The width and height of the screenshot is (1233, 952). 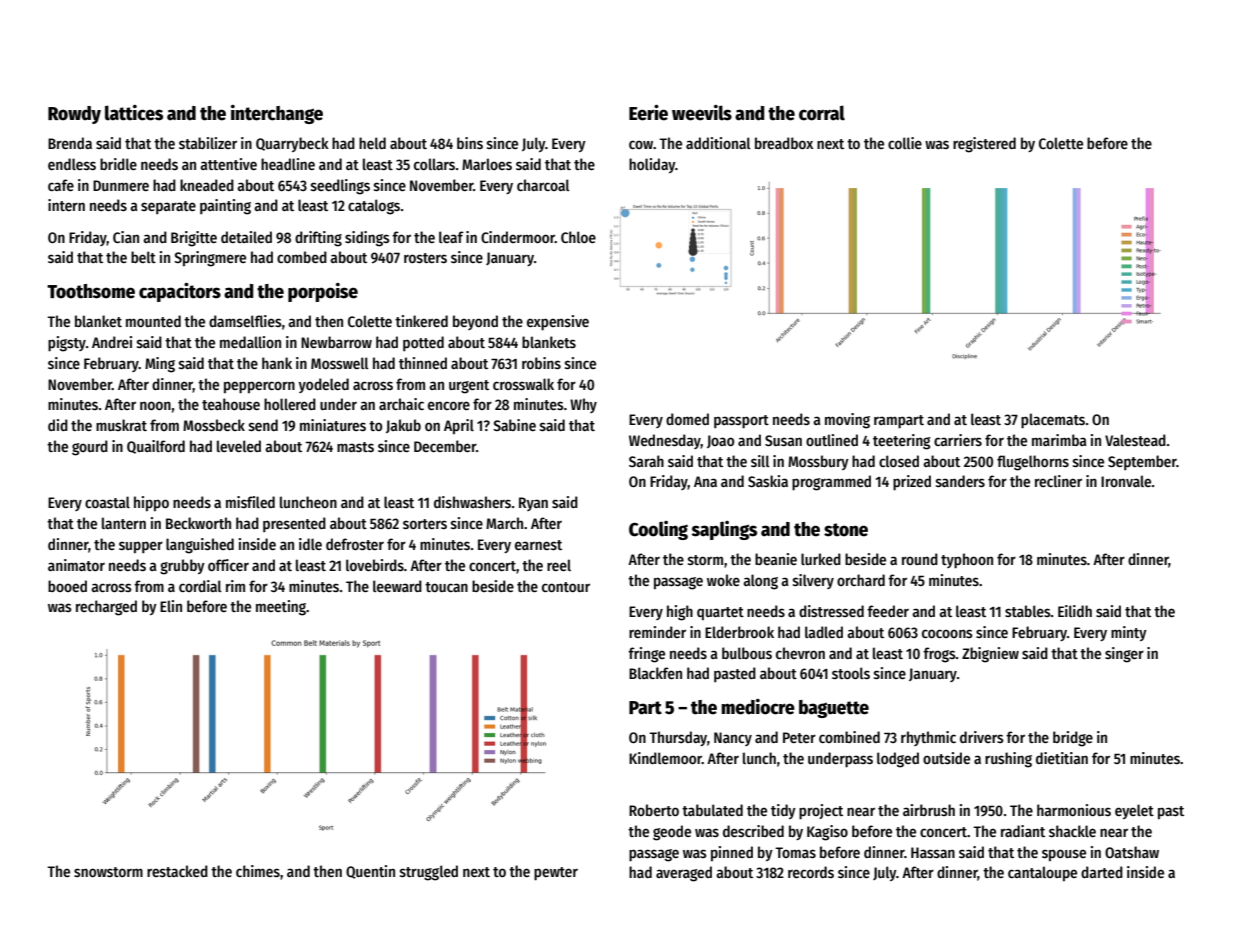 I want to click on Why, so click(x=583, y=405).
